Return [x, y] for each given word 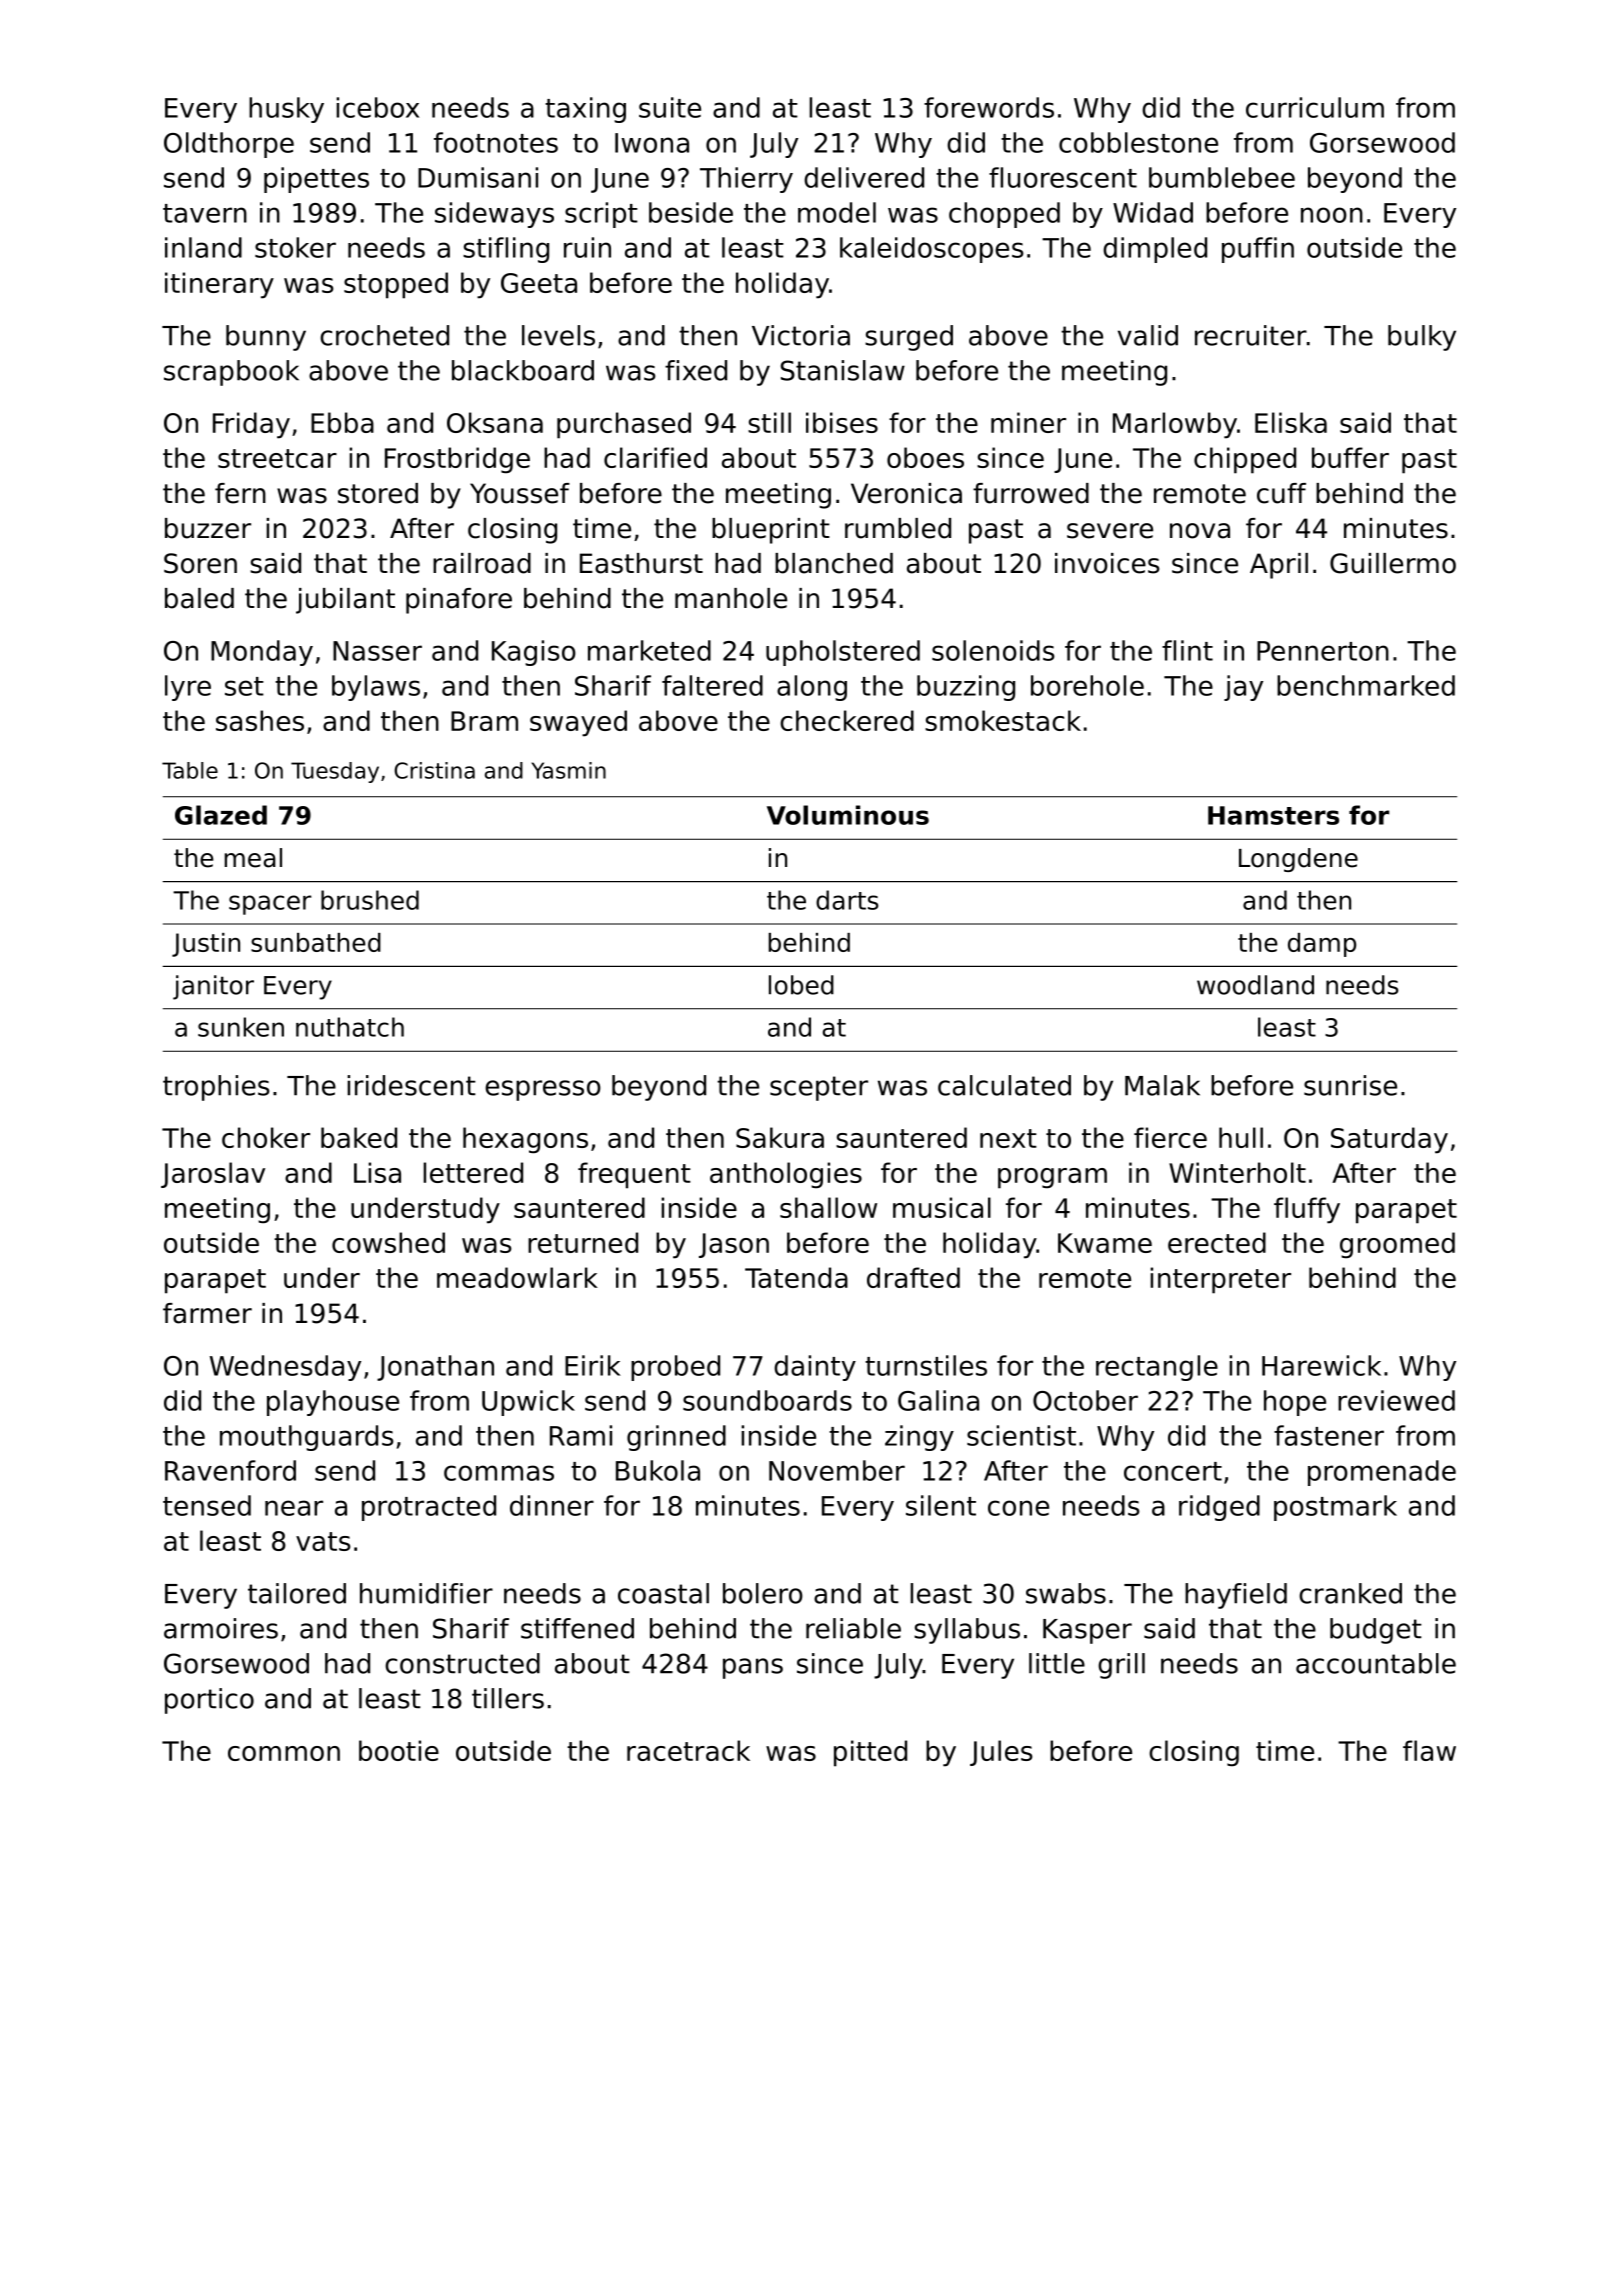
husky [286, 110]
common [284, 1753]
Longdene [1298, 860]
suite [670, 107]
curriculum [1315, 107]
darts [847, 900]
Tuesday [335, 772]
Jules [1001, 1753]
